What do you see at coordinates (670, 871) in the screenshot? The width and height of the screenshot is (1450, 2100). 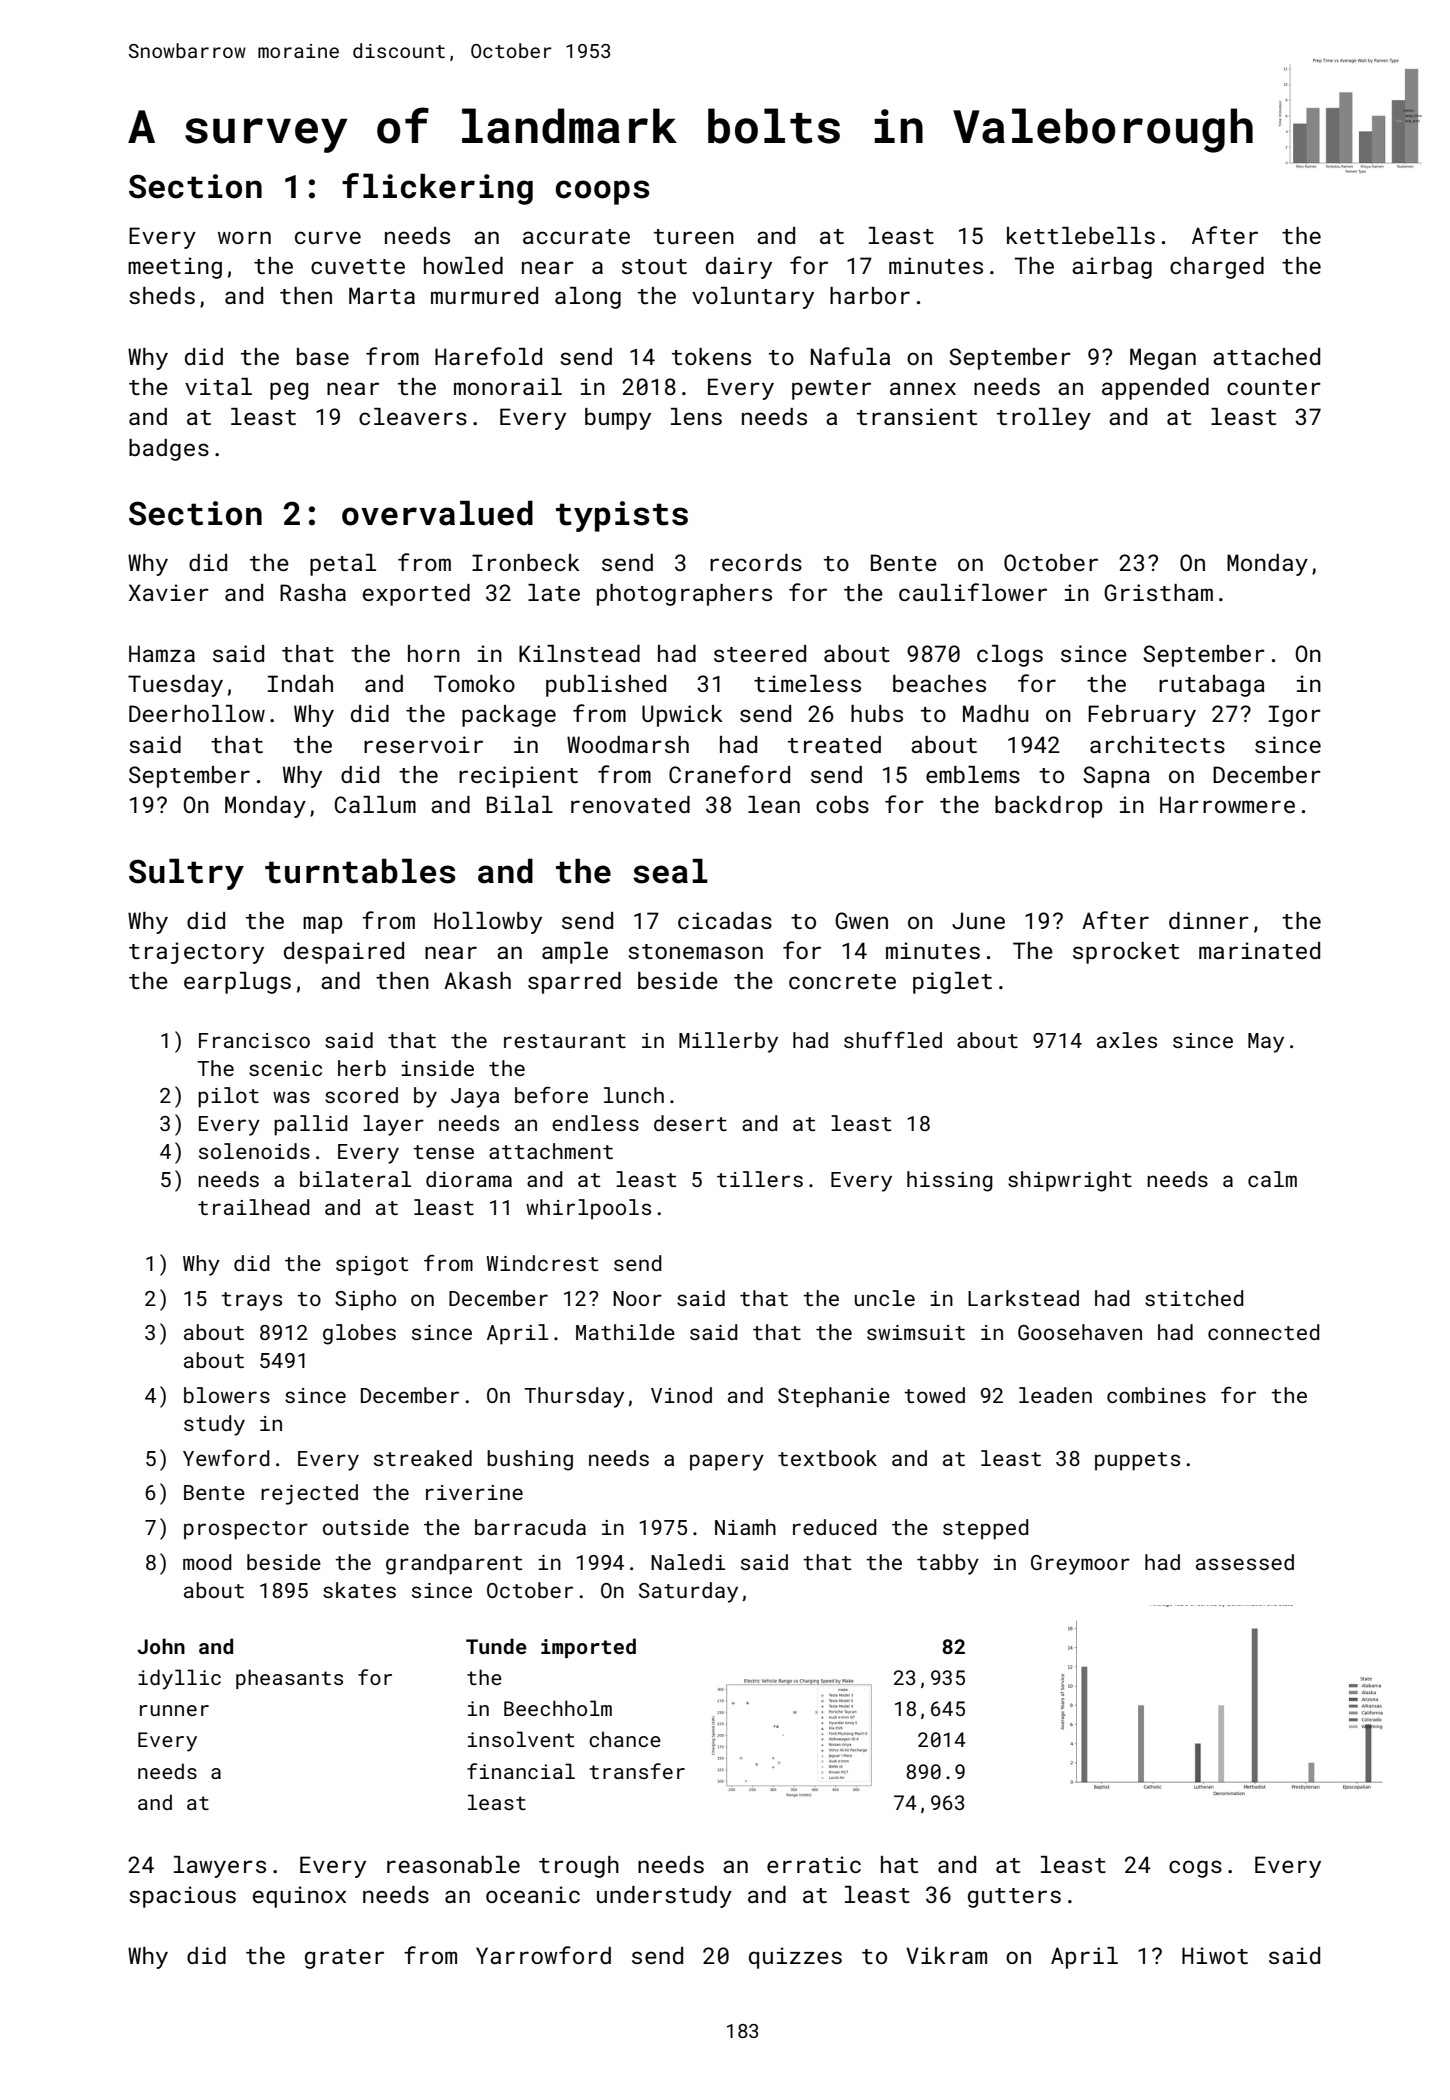 I see `seal` at bounding box center [670, 871].
